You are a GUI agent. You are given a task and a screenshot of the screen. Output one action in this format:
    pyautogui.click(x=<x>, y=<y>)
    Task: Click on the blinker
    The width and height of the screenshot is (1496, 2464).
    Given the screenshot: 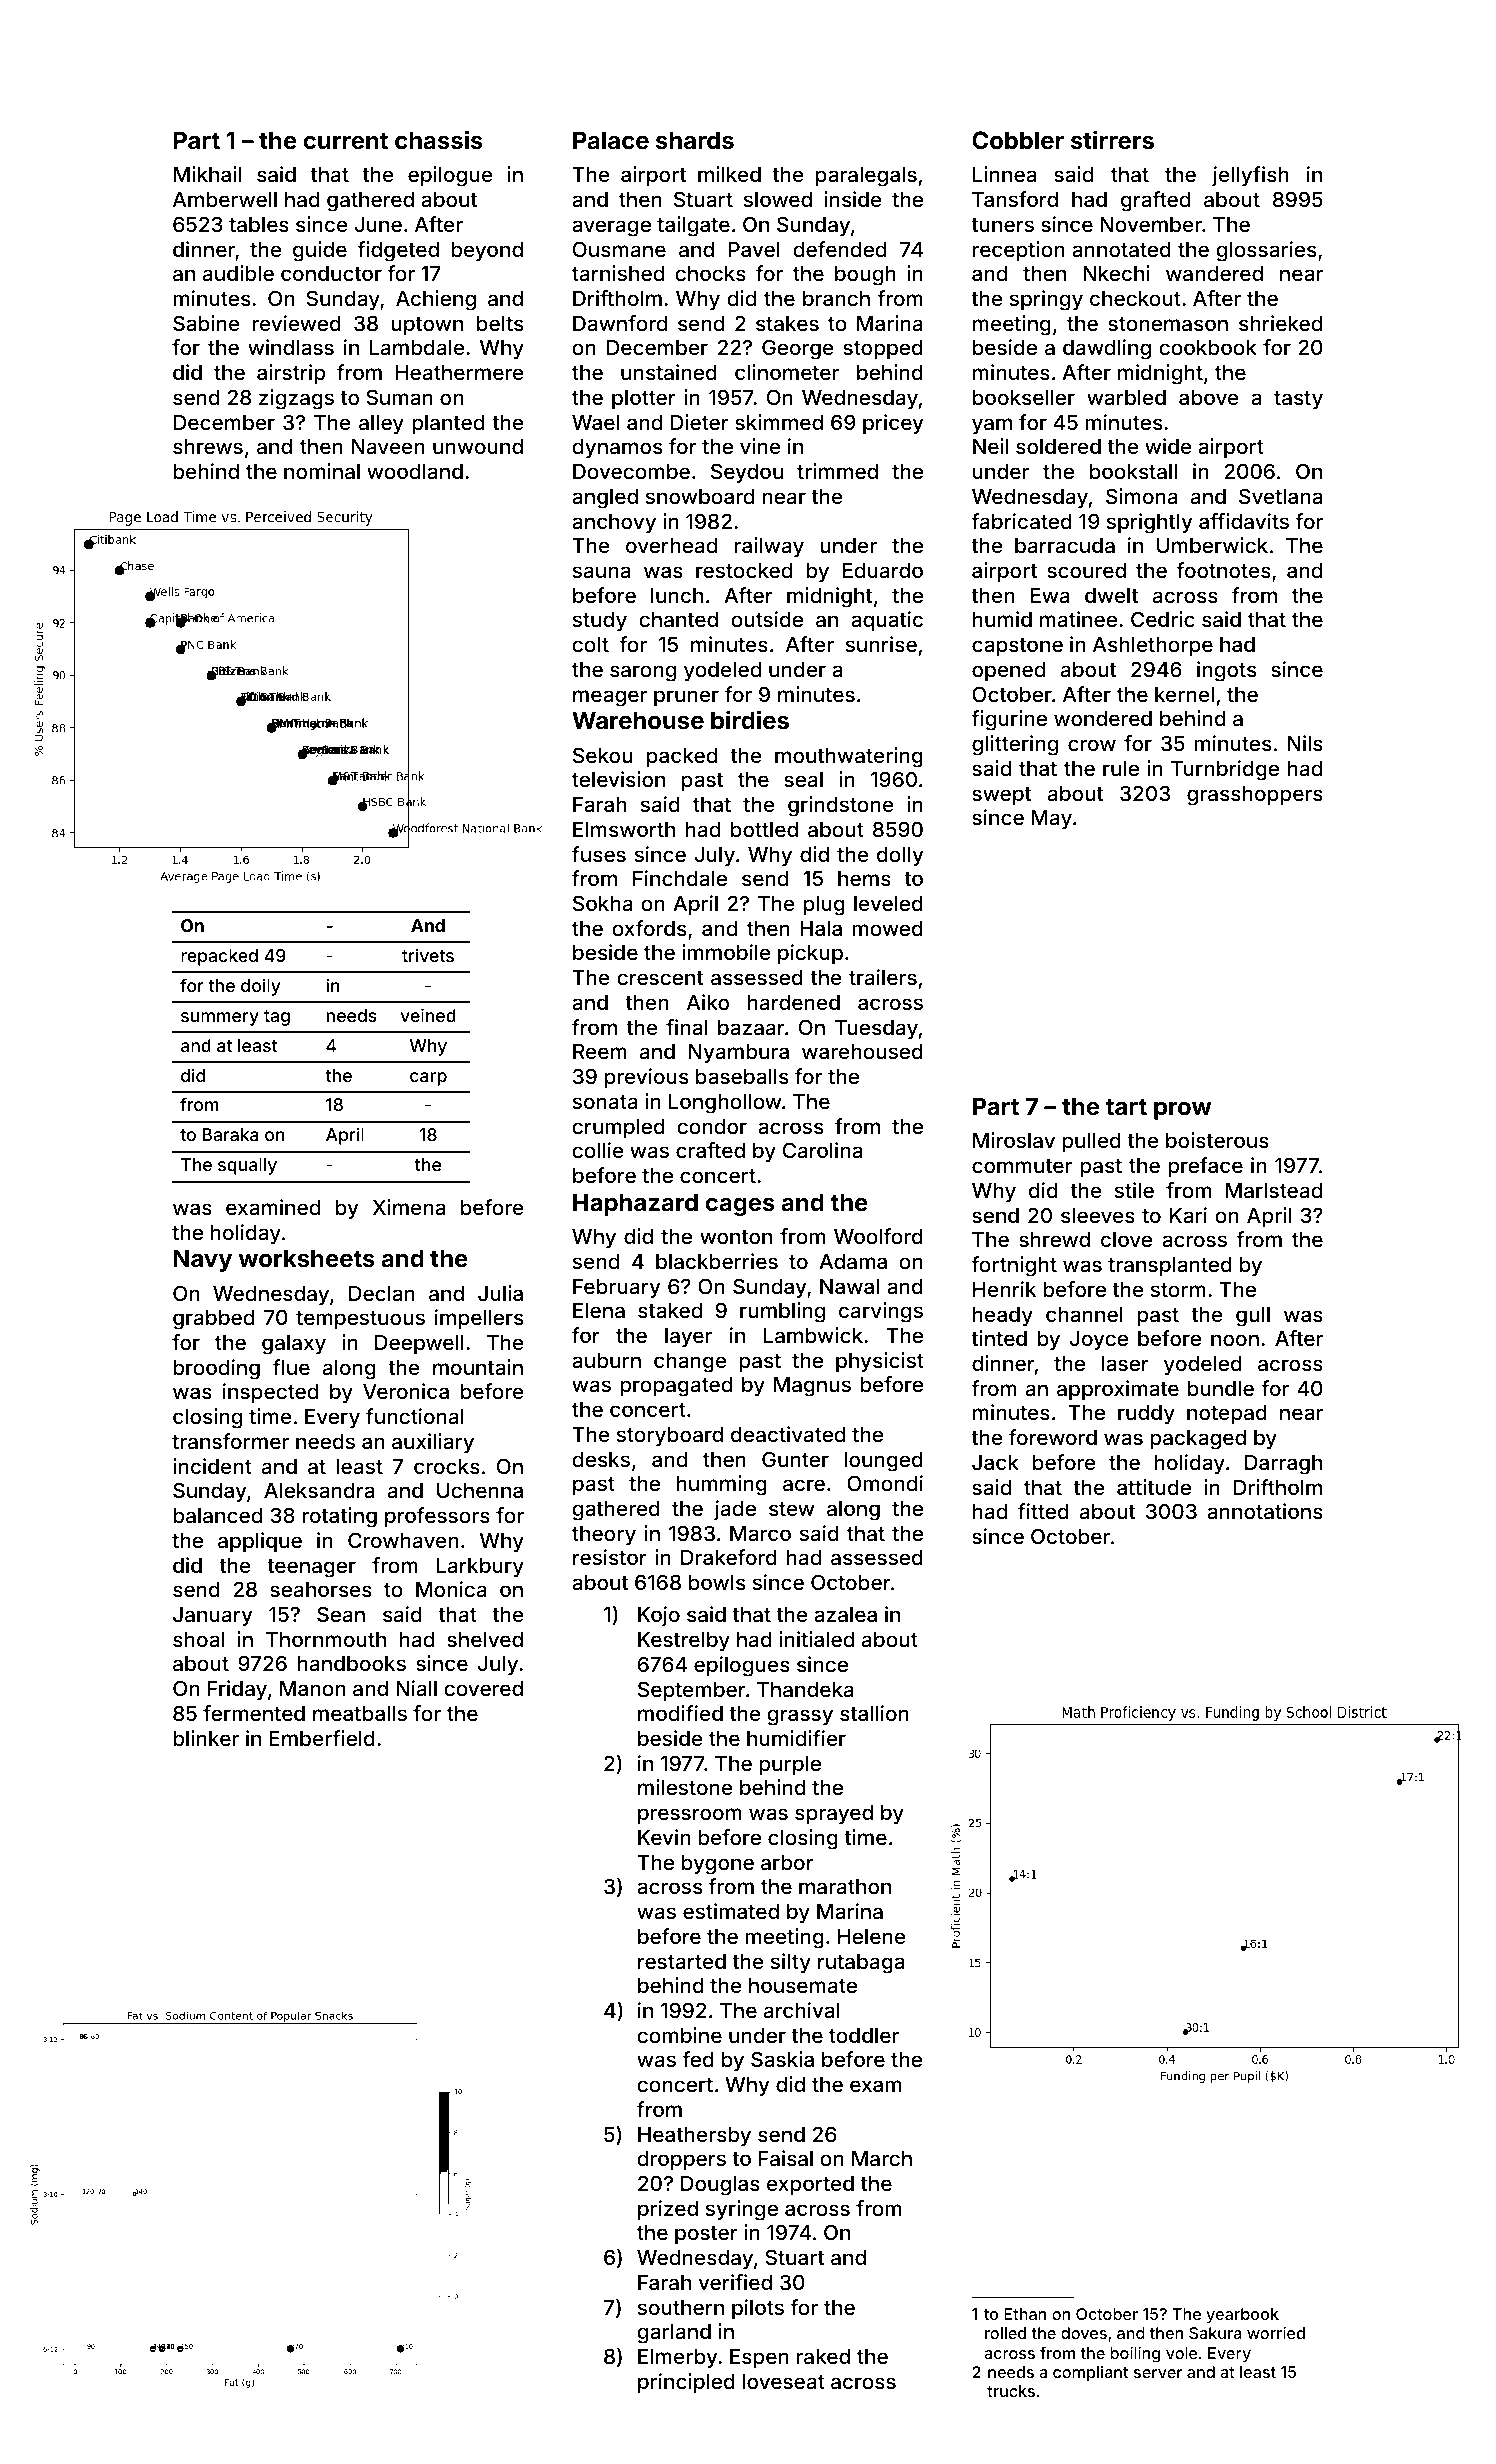 What is the action you would take?
    pyautogui.click(x=206, y=1738)
